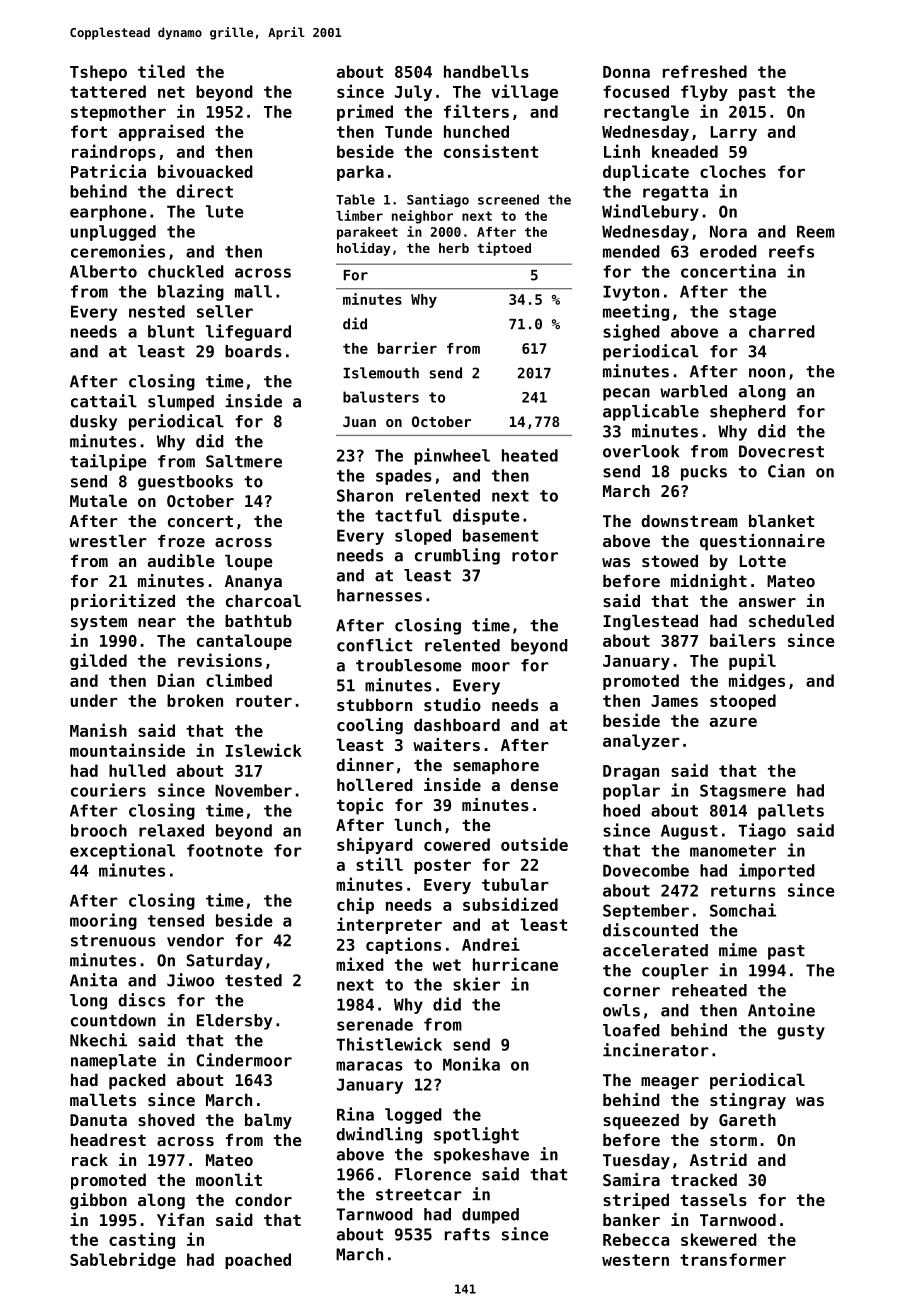 This document has height=1316, width=908. Describe the element at coordinates (762, 542) in the document. I see `questionnaire` at that location.
